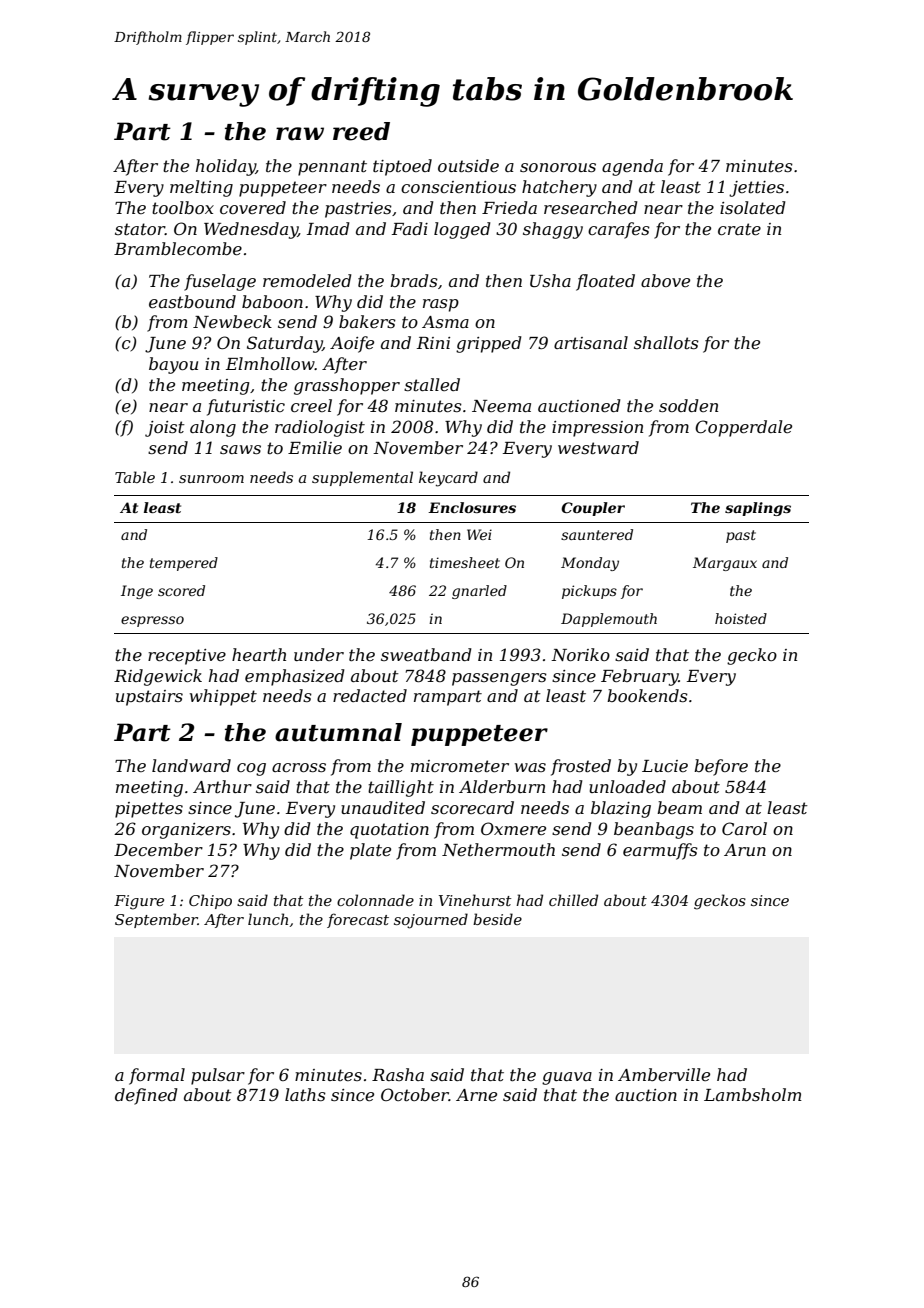  Describe the element at coordinates (156, 920) in the page. I see `September` at that location.
